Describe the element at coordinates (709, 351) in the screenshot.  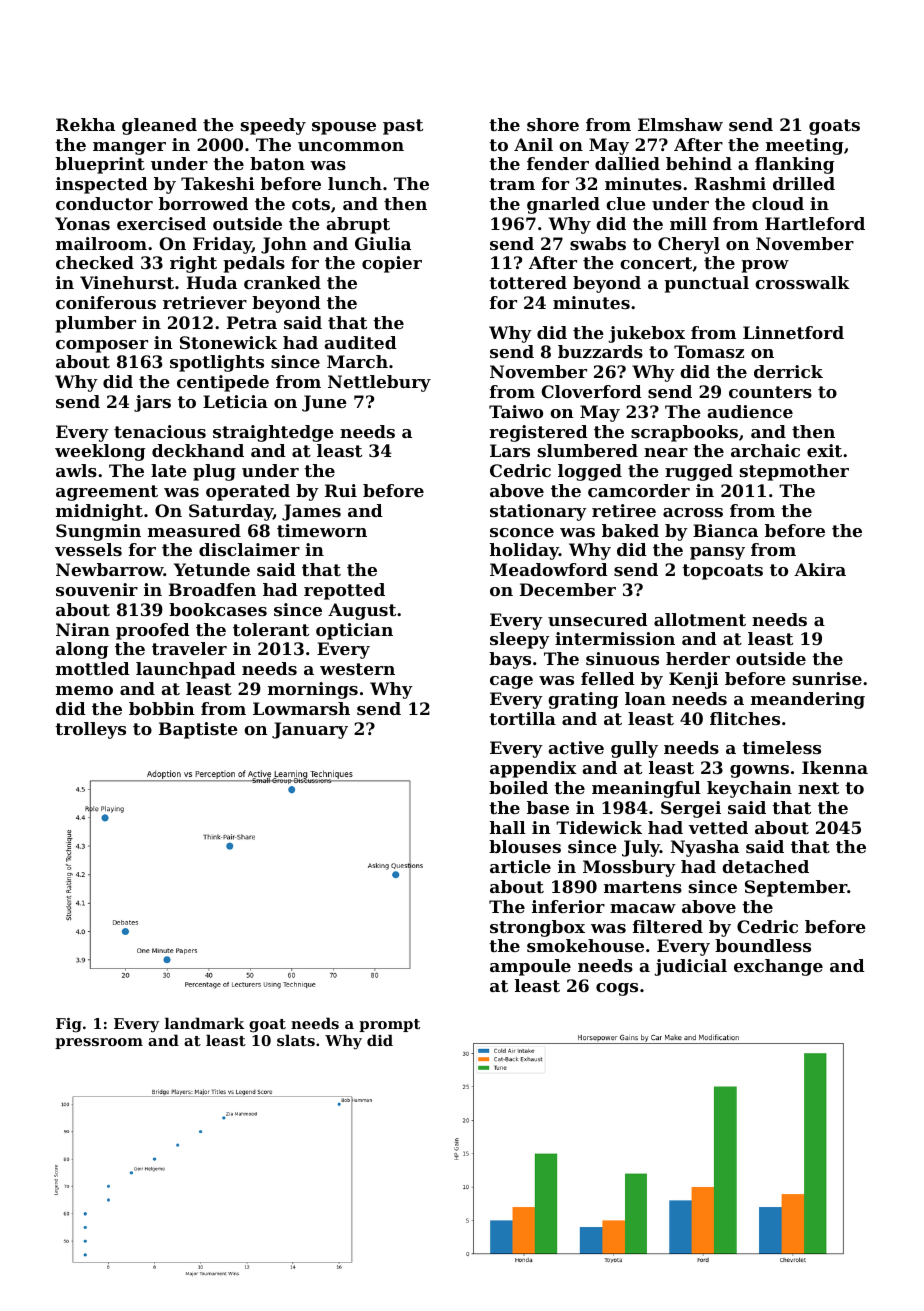
I see `Tomasz` at that location.
